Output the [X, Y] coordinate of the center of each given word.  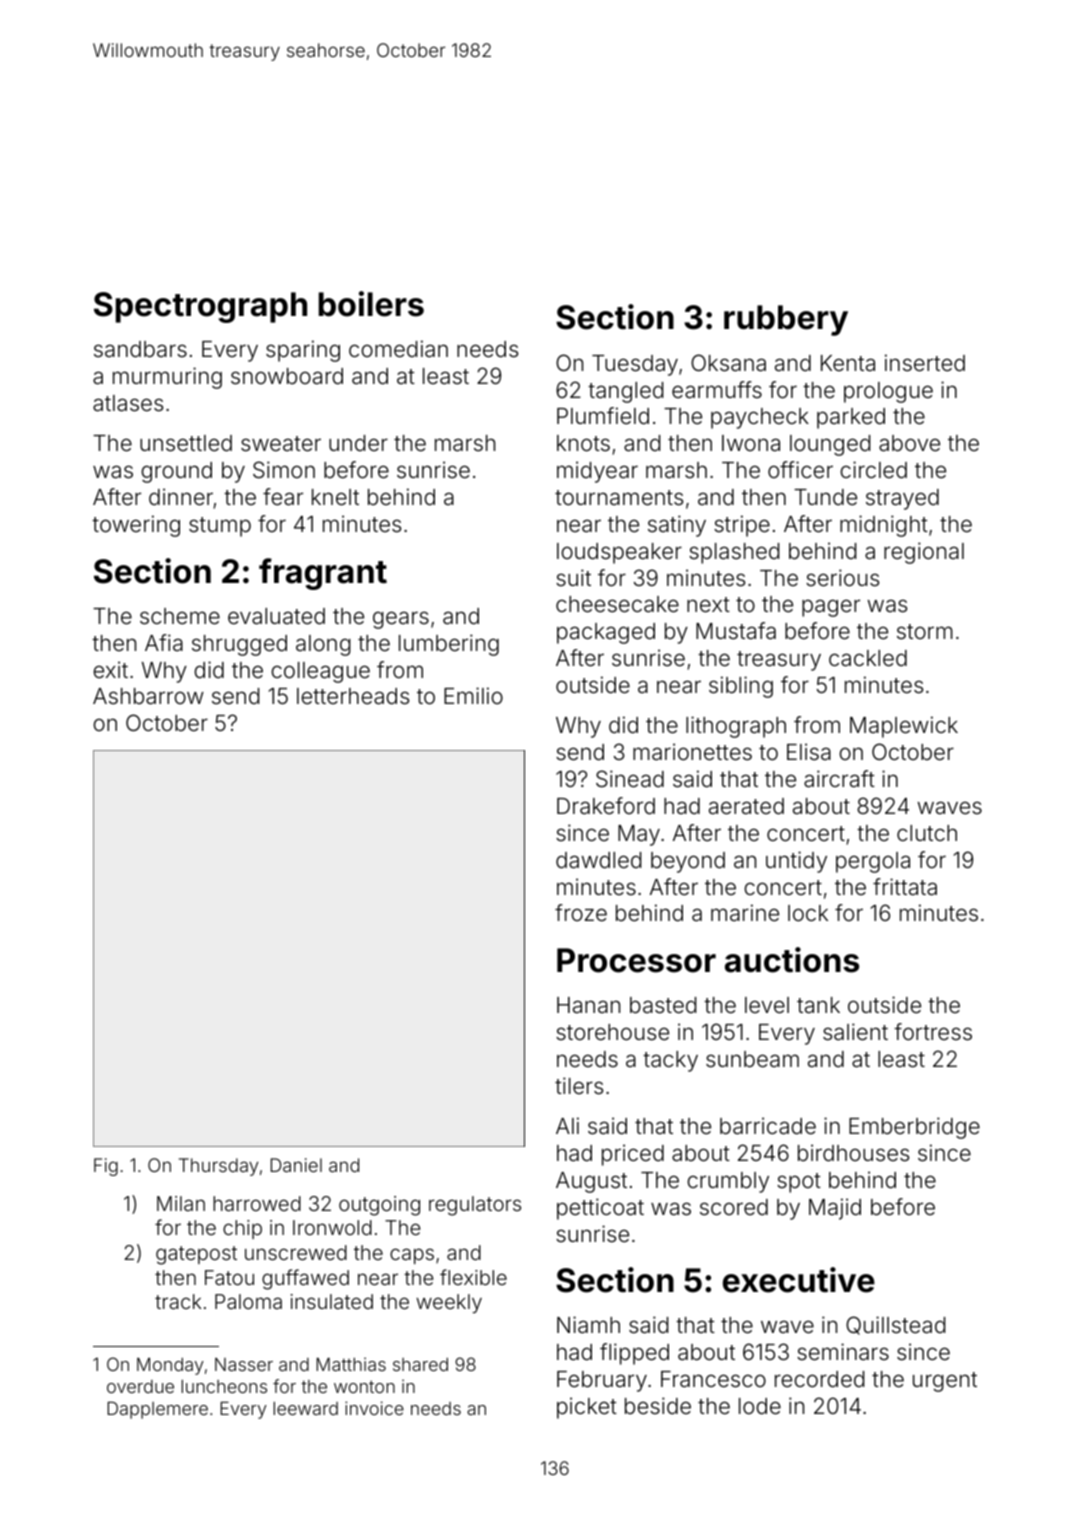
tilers [579, 1086]
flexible [473, 1277]
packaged [606, 633]
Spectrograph [200, 307]
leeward [306, 1408]
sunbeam [752, 1059]
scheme [180, 616]
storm [925, 632]
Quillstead [895, 1325]
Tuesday [635, 365]
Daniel [296, 1165]
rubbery [786, 320]
